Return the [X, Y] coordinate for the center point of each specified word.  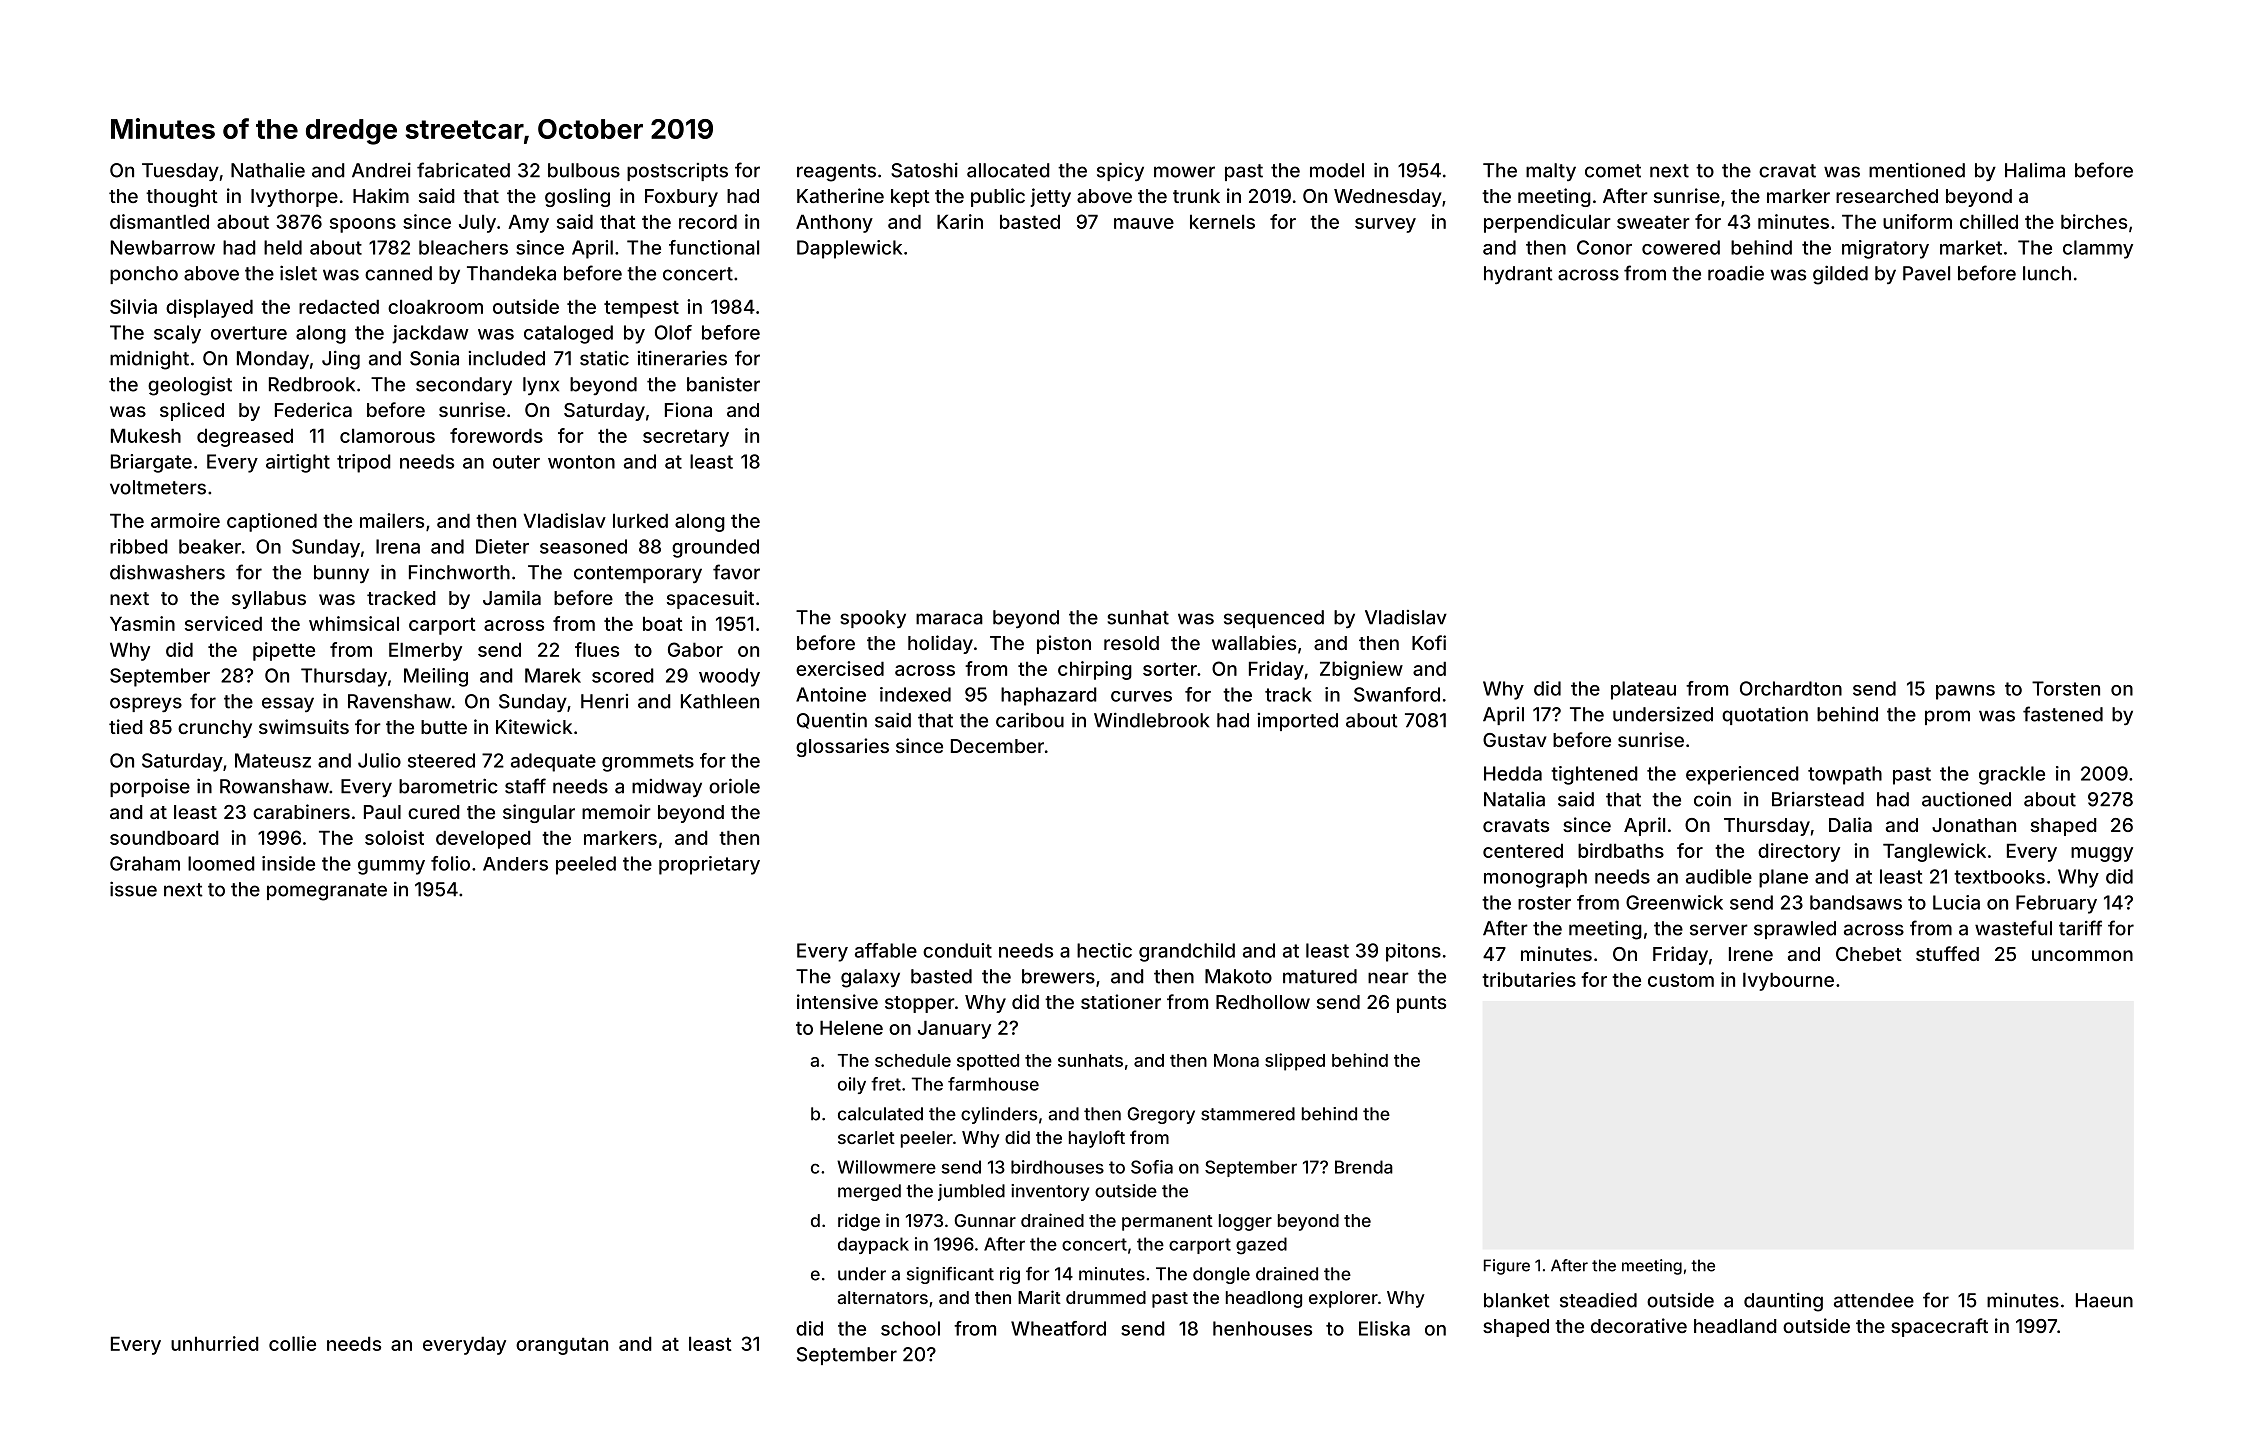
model [1337, 170]
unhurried [215, 1343]
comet [1613, 171]
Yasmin [142, 623]
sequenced [1274, 619]
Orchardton [1791, 688]
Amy [528, 223]
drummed [1106, 1297]
